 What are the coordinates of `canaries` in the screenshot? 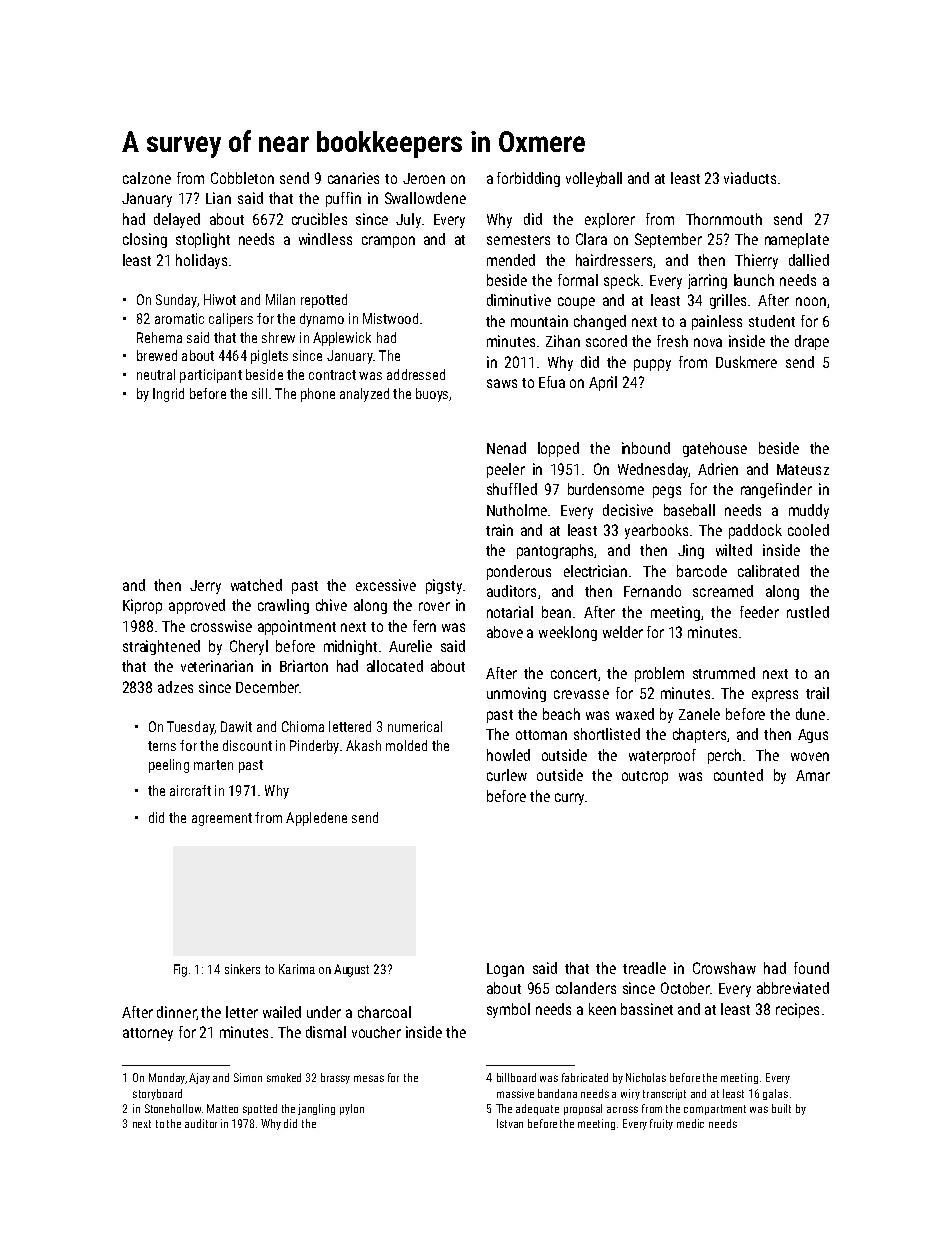 It's located at (353, 178).
